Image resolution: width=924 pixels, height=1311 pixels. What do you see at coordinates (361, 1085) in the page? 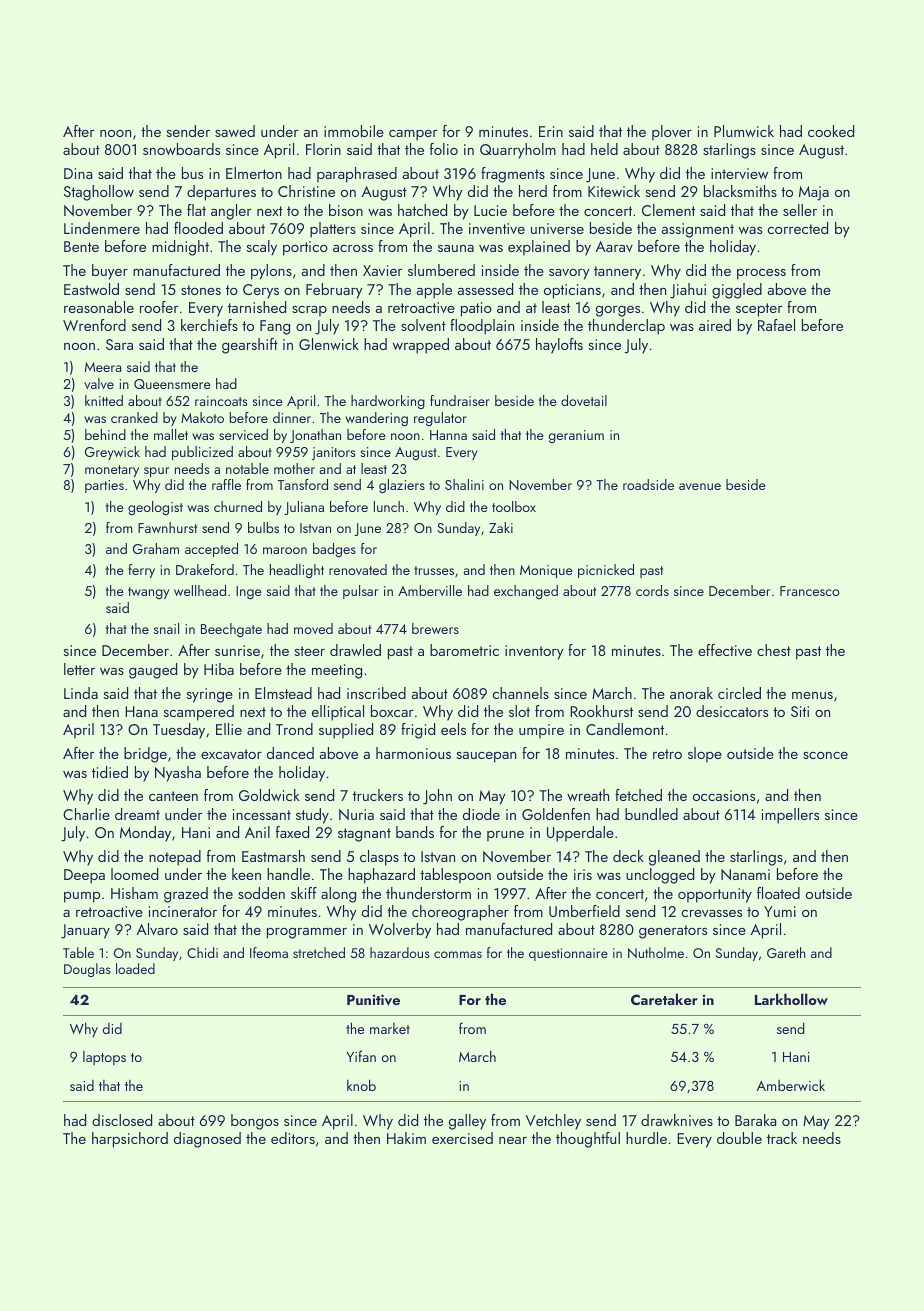
I see `knob` at bounding box center [361, 1085].
